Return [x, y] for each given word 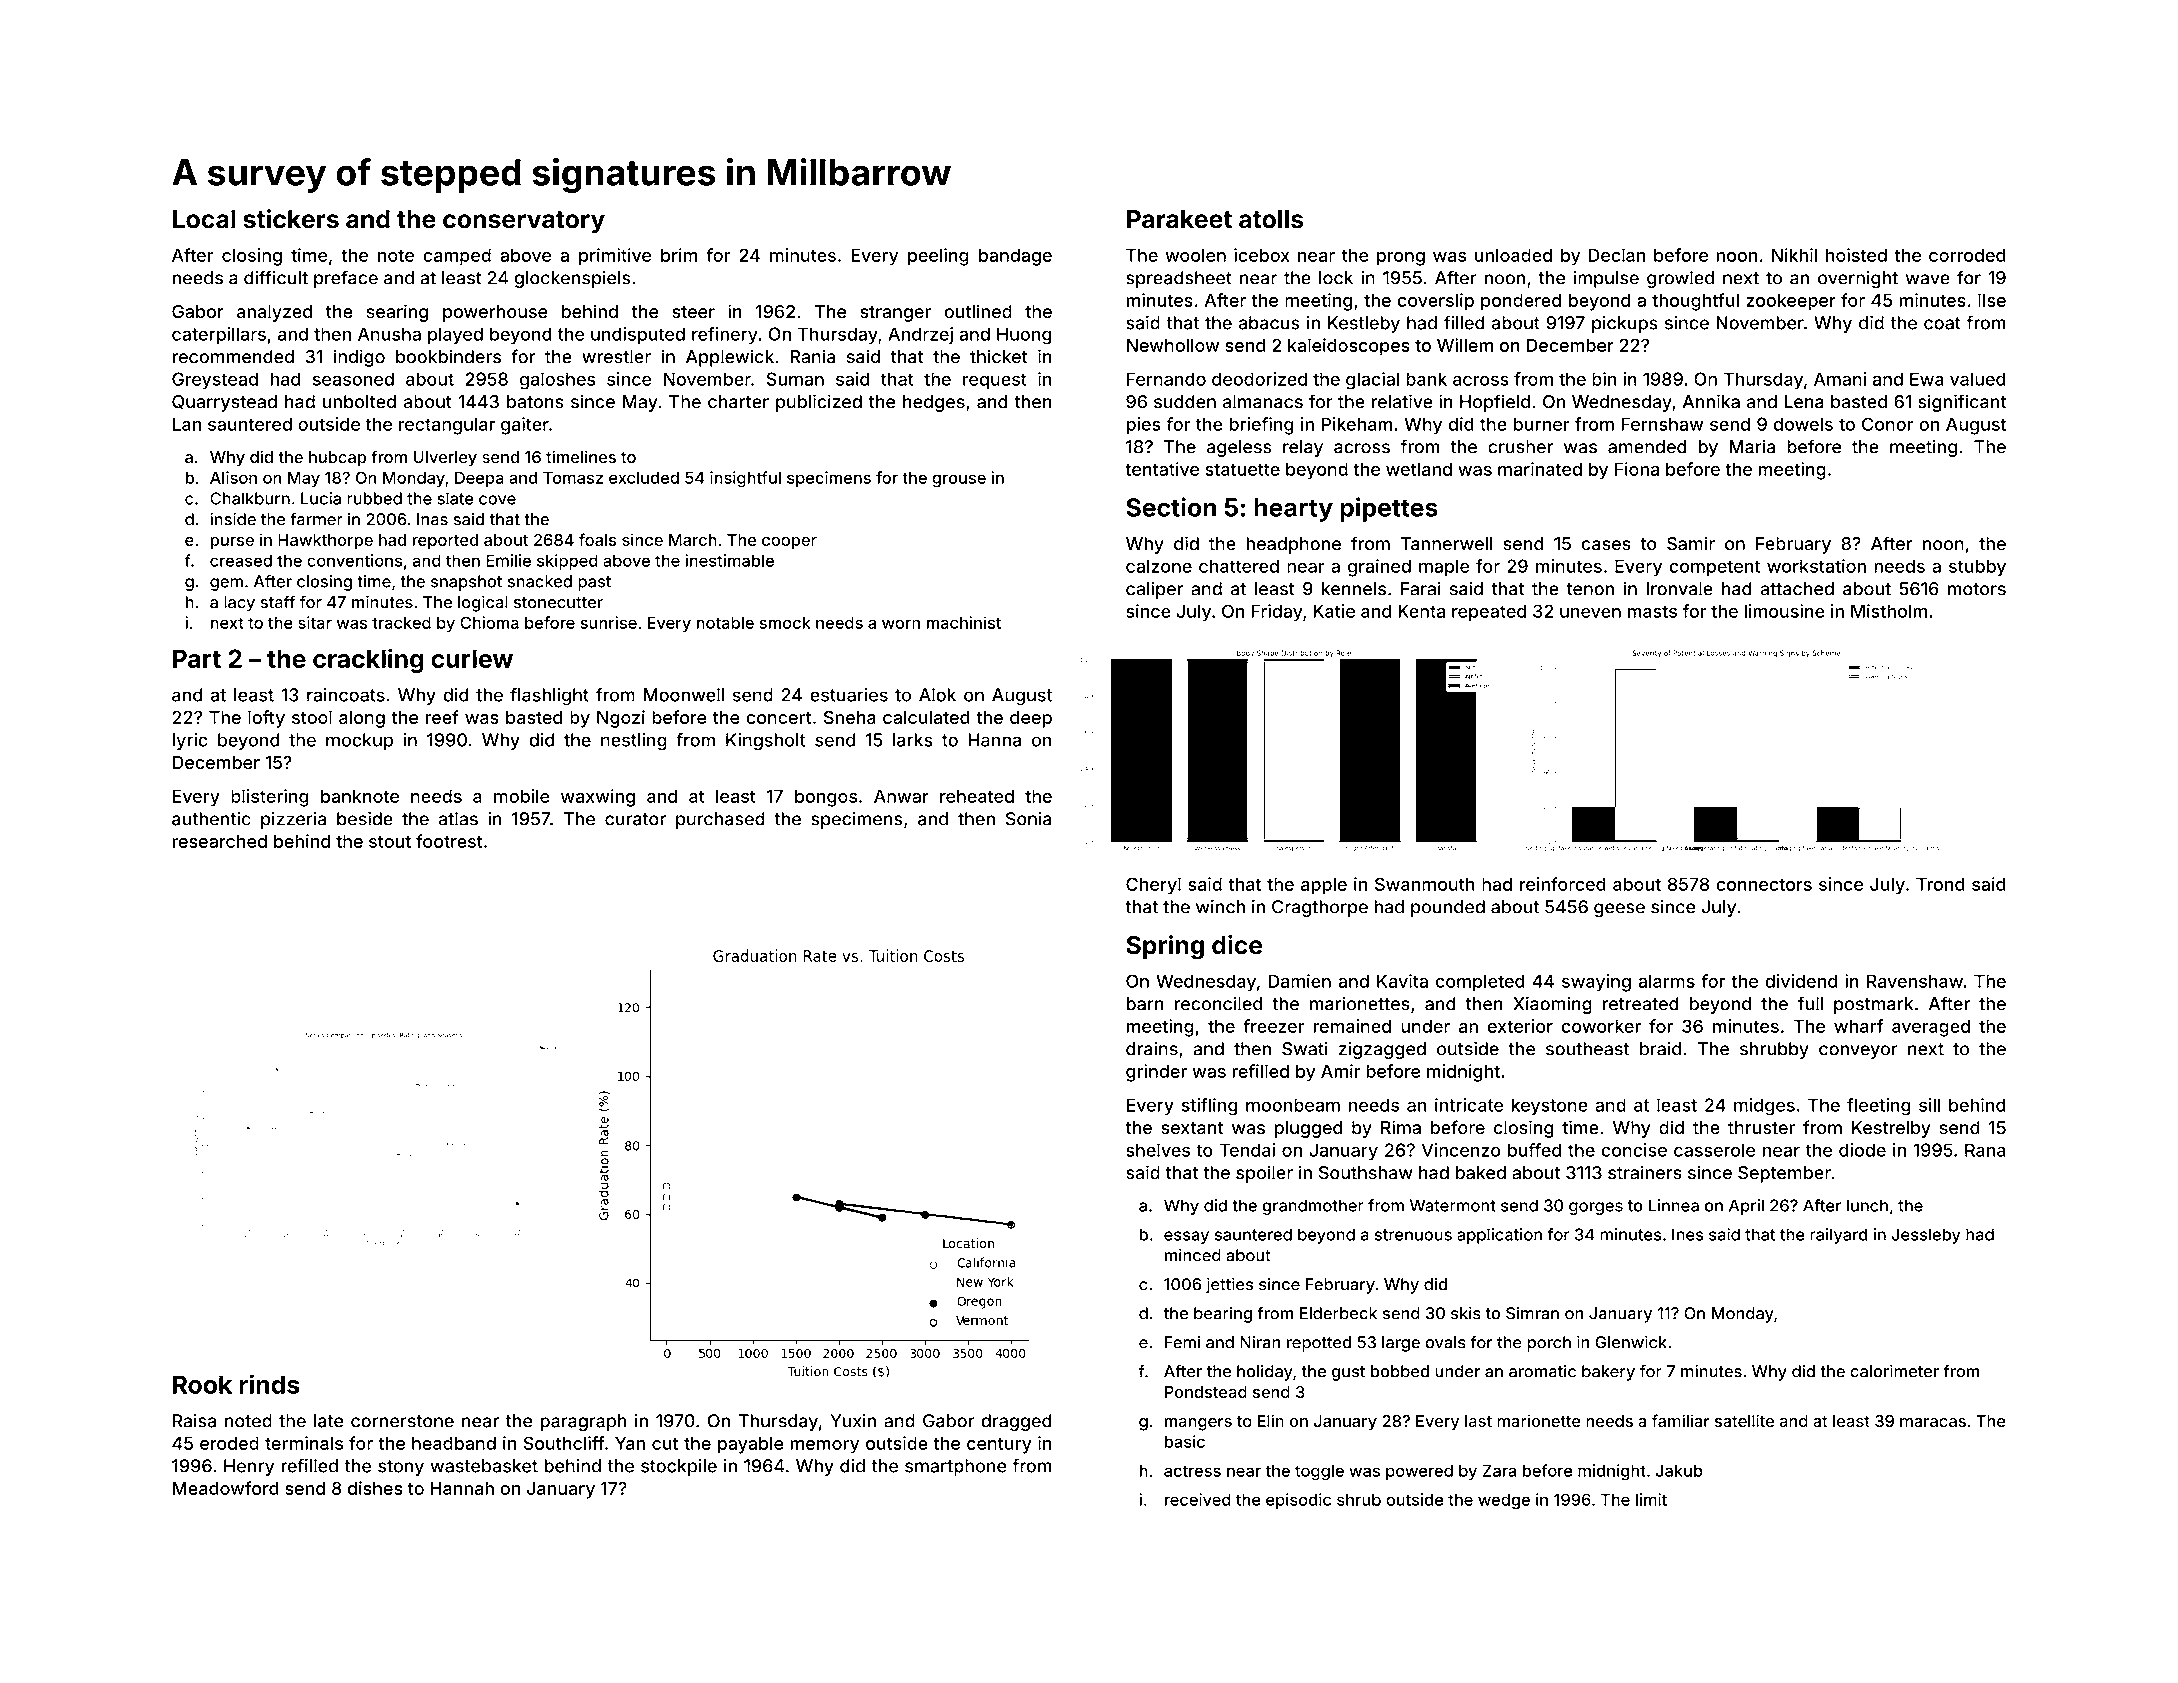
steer [693, 312]
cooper [789, 543]
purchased [720, 820]
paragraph [583, 1422]
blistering [270, 798]
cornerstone [402, 1421]
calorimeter [1894, 1371]
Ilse [1992, 300]
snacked [540, 581]
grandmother [1313, 1207]
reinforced [1563, 884]
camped [457, 257]
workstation [1816, 566]
